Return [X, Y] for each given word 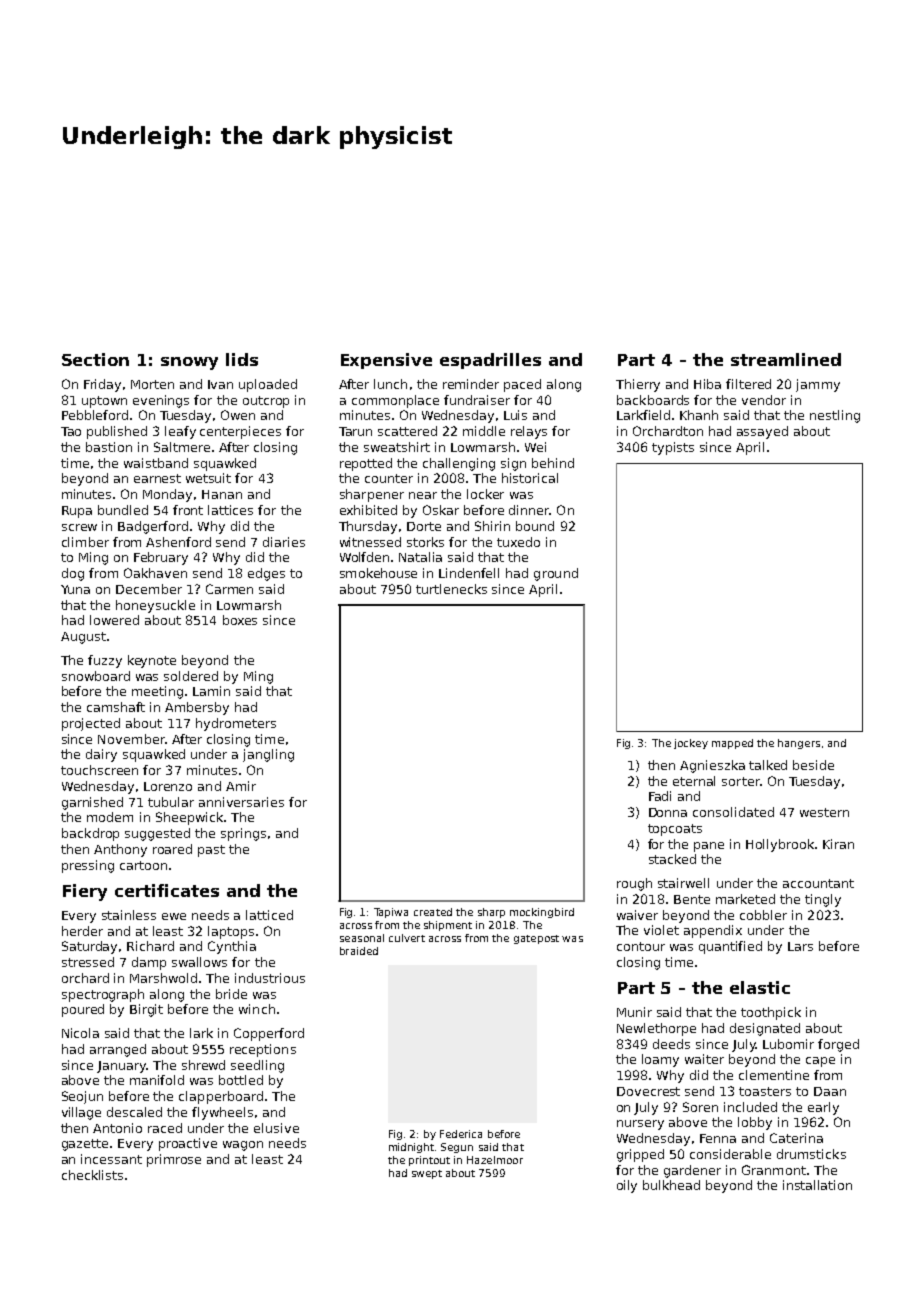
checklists [92, 1175]
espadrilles [490, 361]
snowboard [96, 676]
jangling [268, 755]
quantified [730, 947]
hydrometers [236, 724]
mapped [732, 744]
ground [556, 574]
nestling [835, 416]
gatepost [536, 939]
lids [242, 359]
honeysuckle [155, 606]
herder [82, 931]
